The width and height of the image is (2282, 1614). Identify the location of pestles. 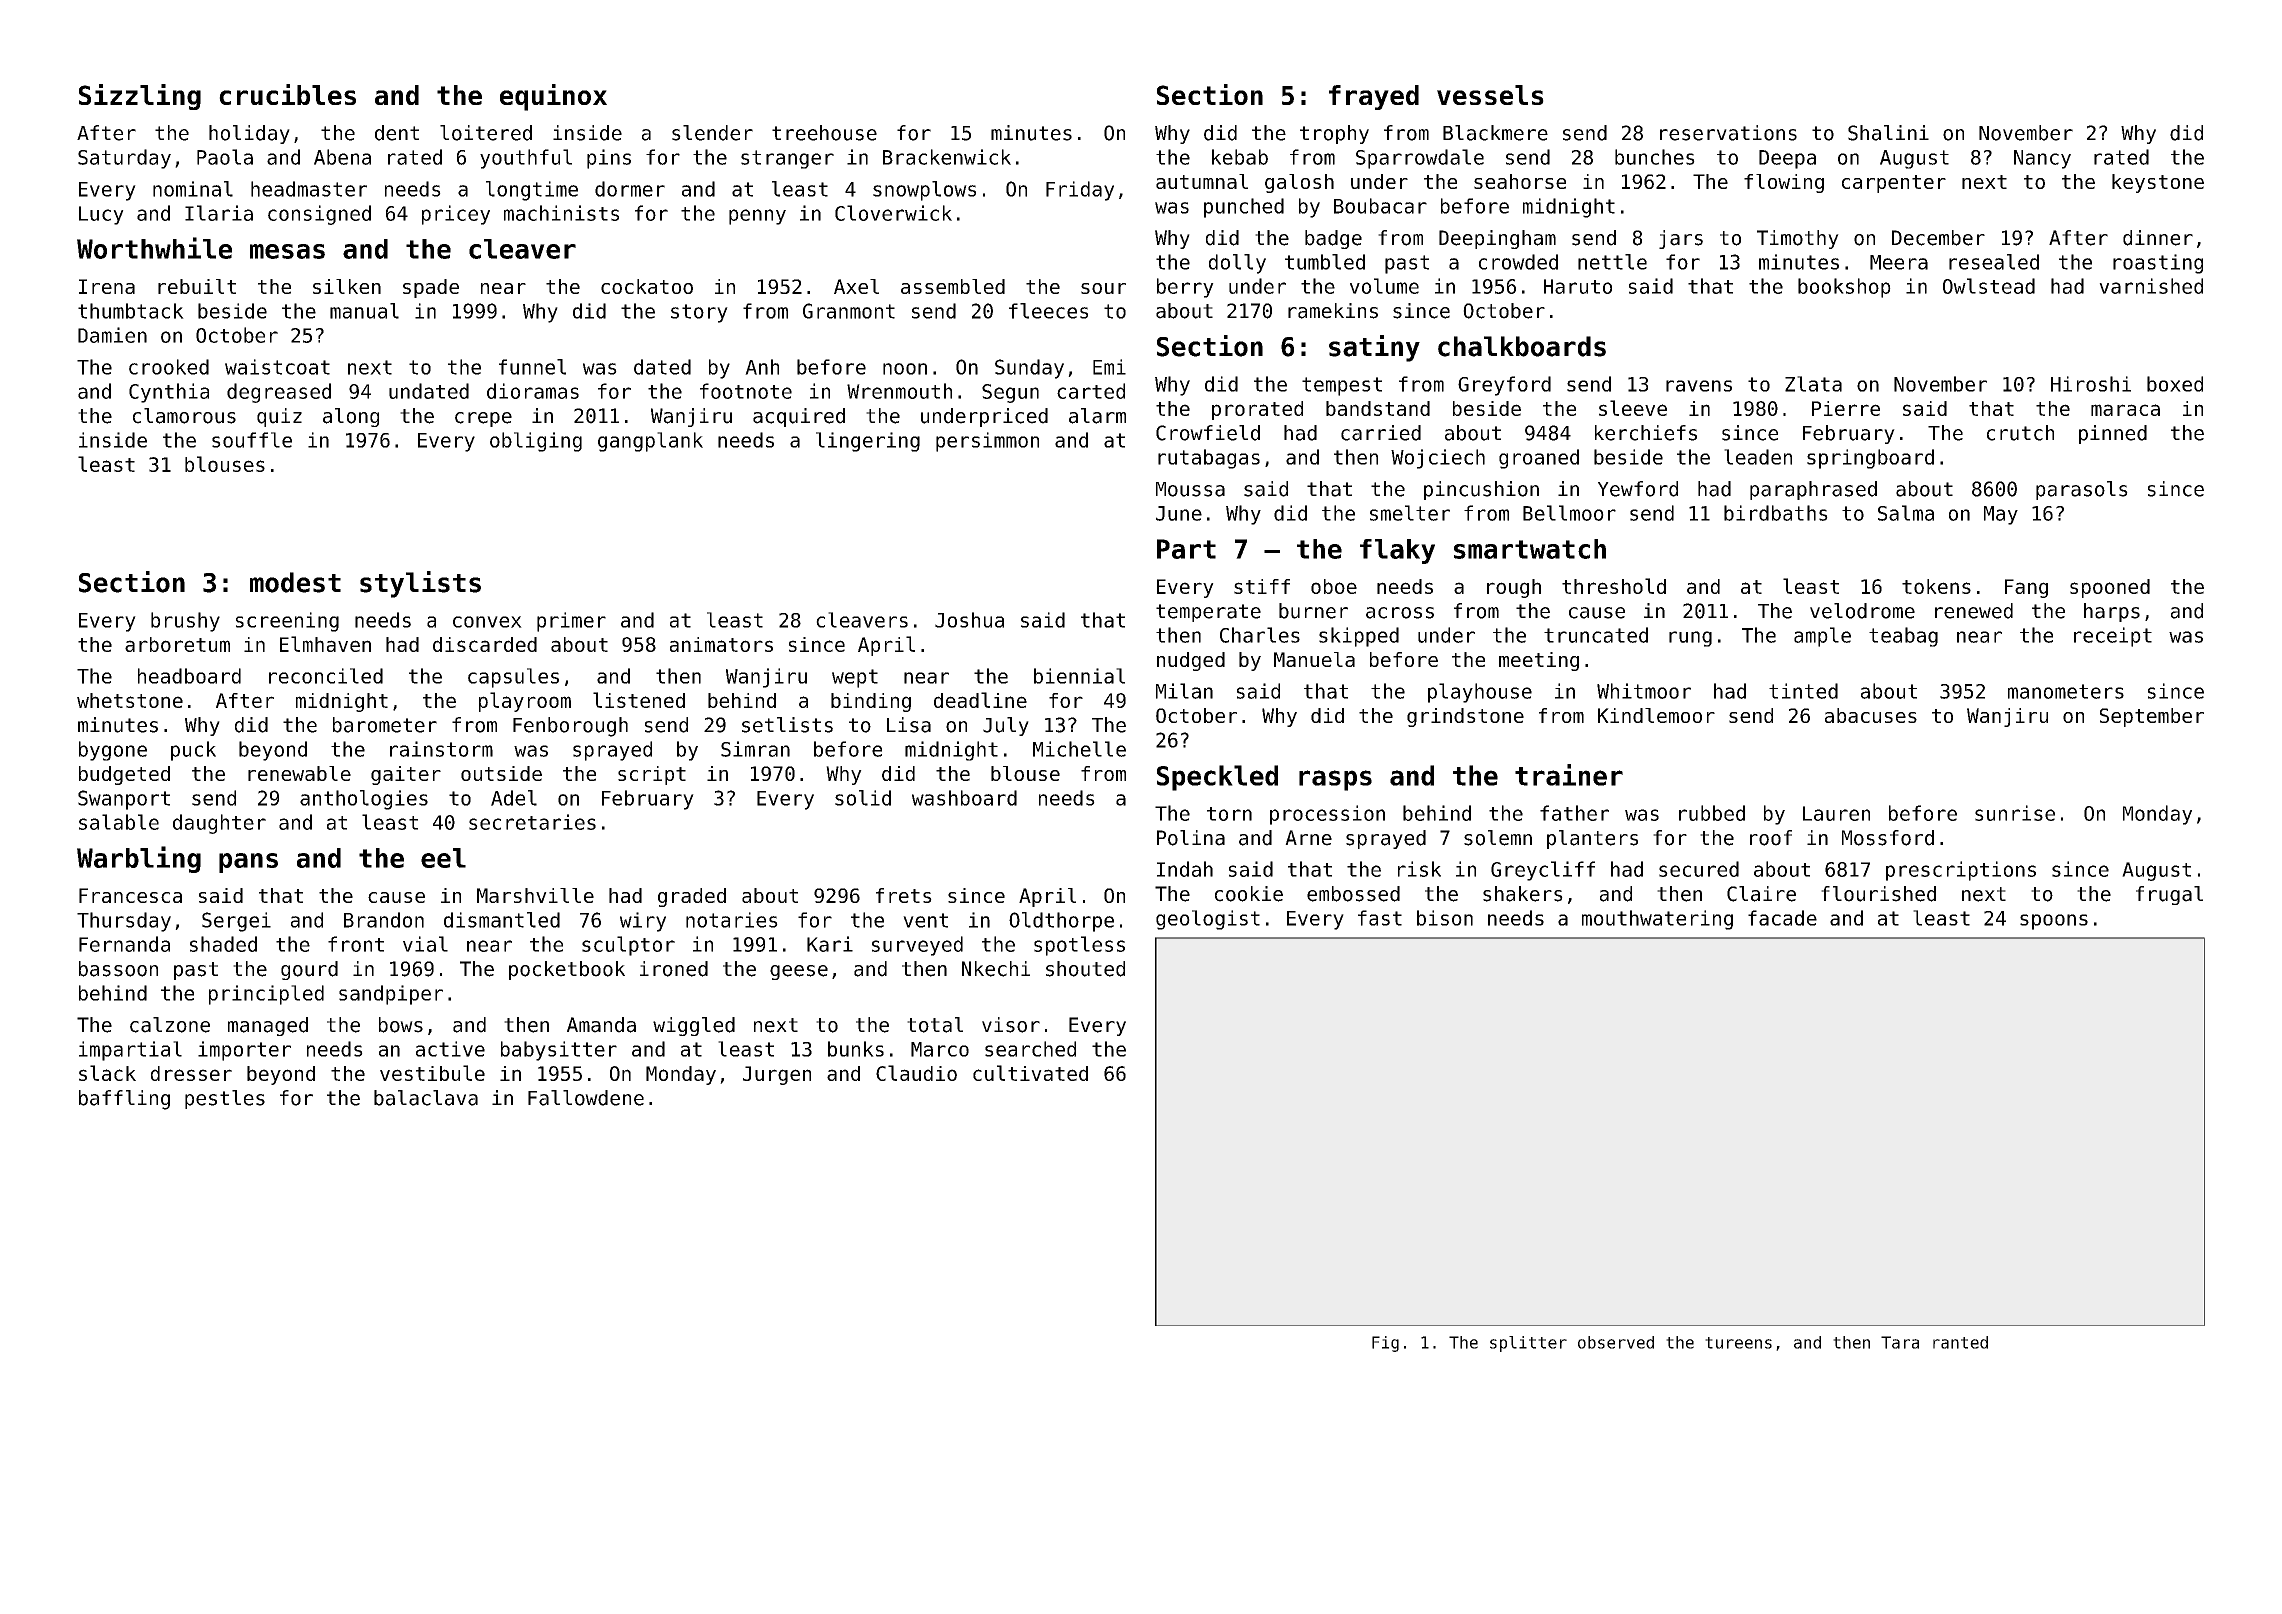
(225, 1099).
